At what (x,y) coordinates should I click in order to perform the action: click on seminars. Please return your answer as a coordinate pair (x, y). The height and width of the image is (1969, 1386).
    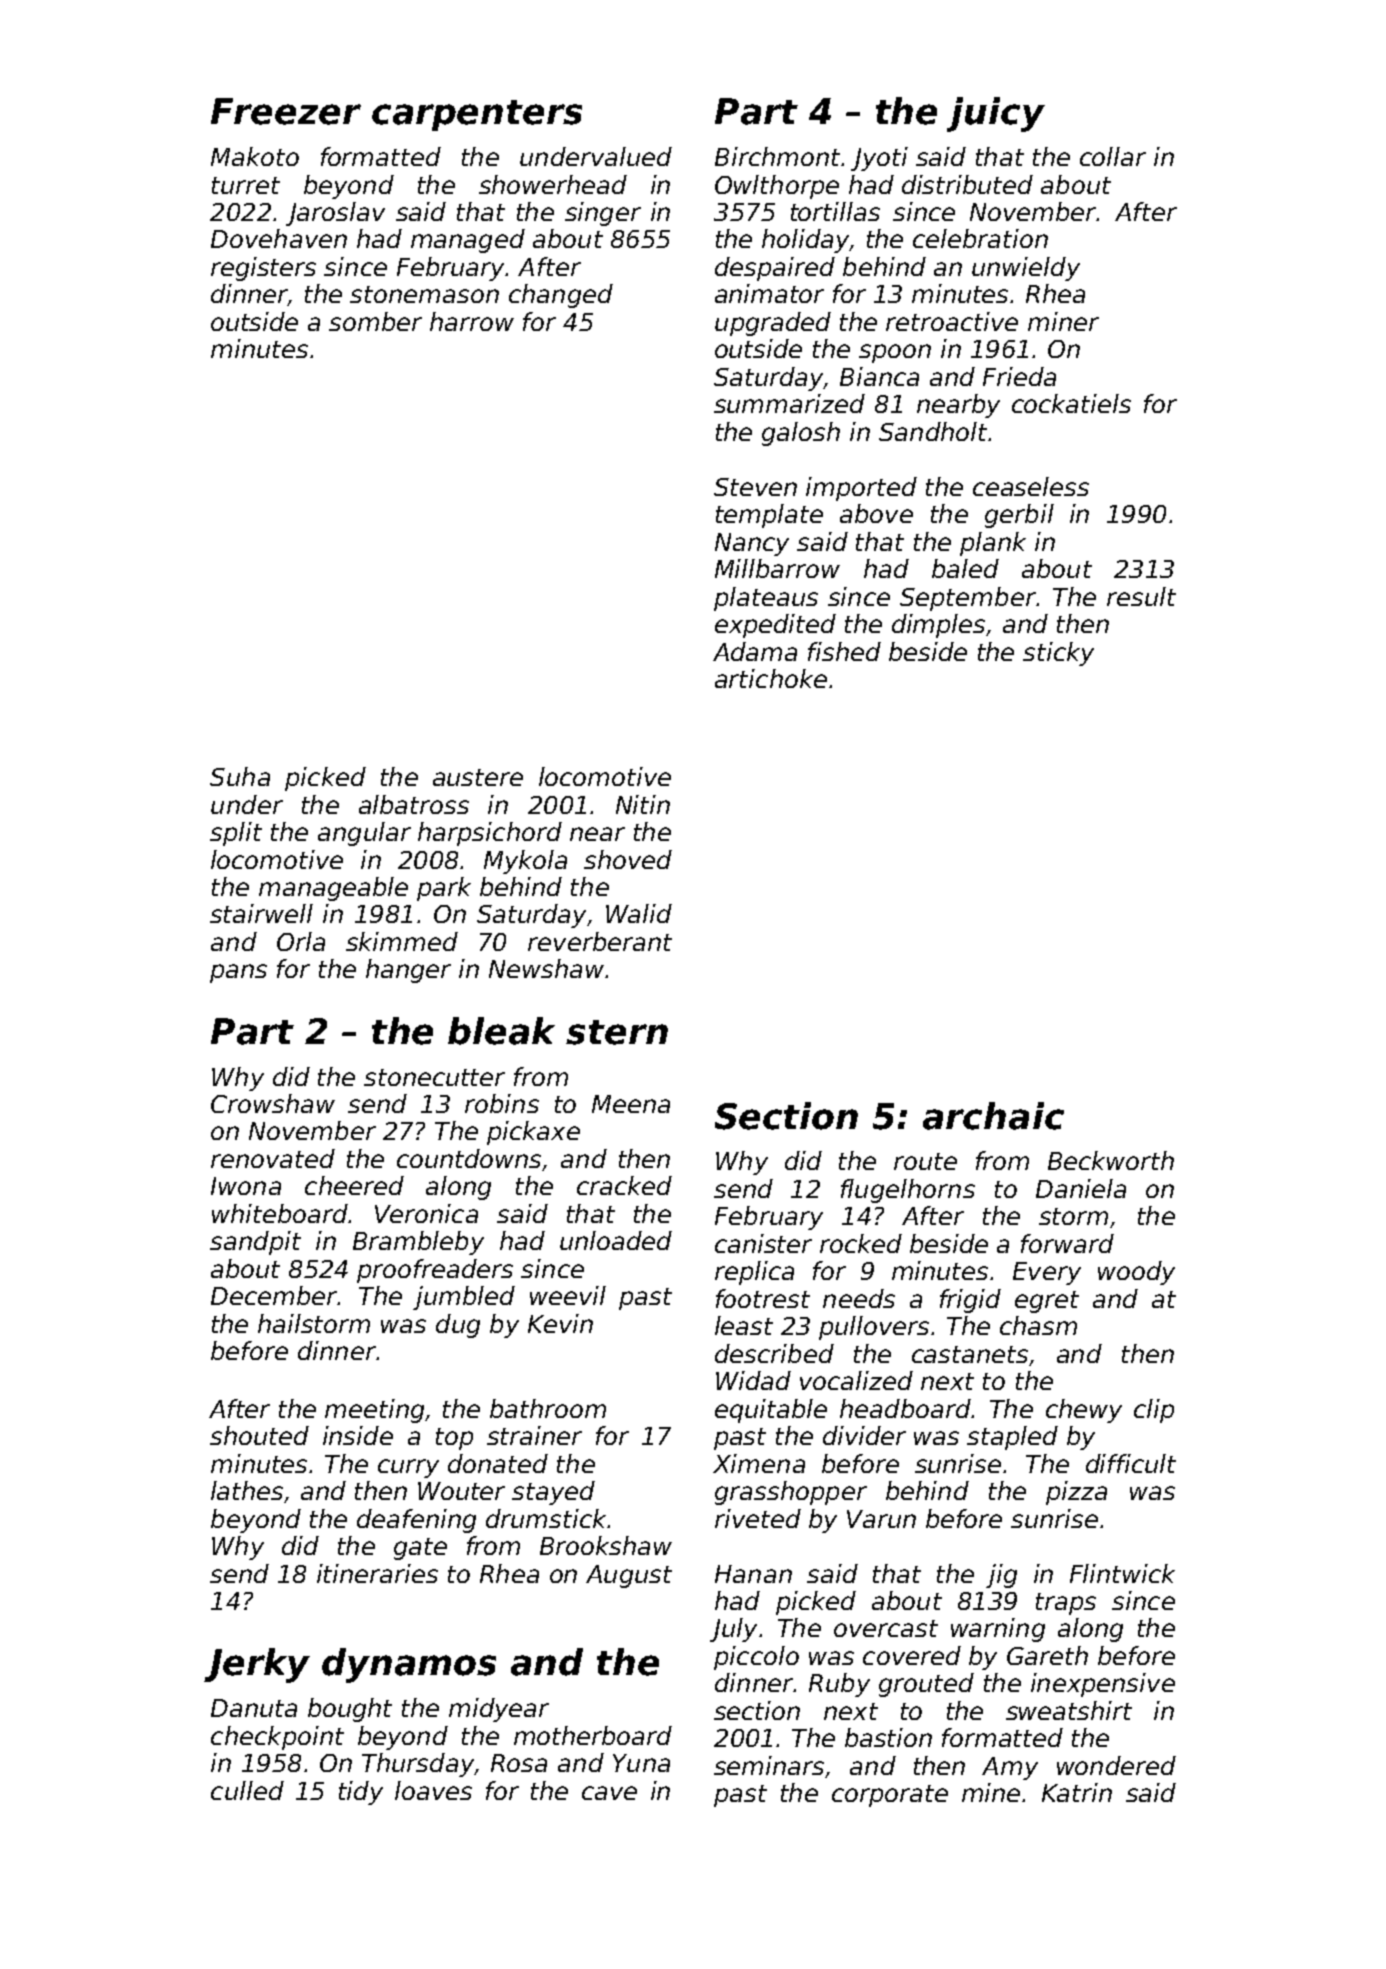
    Looking at the image, I should click on (769, 1765).
